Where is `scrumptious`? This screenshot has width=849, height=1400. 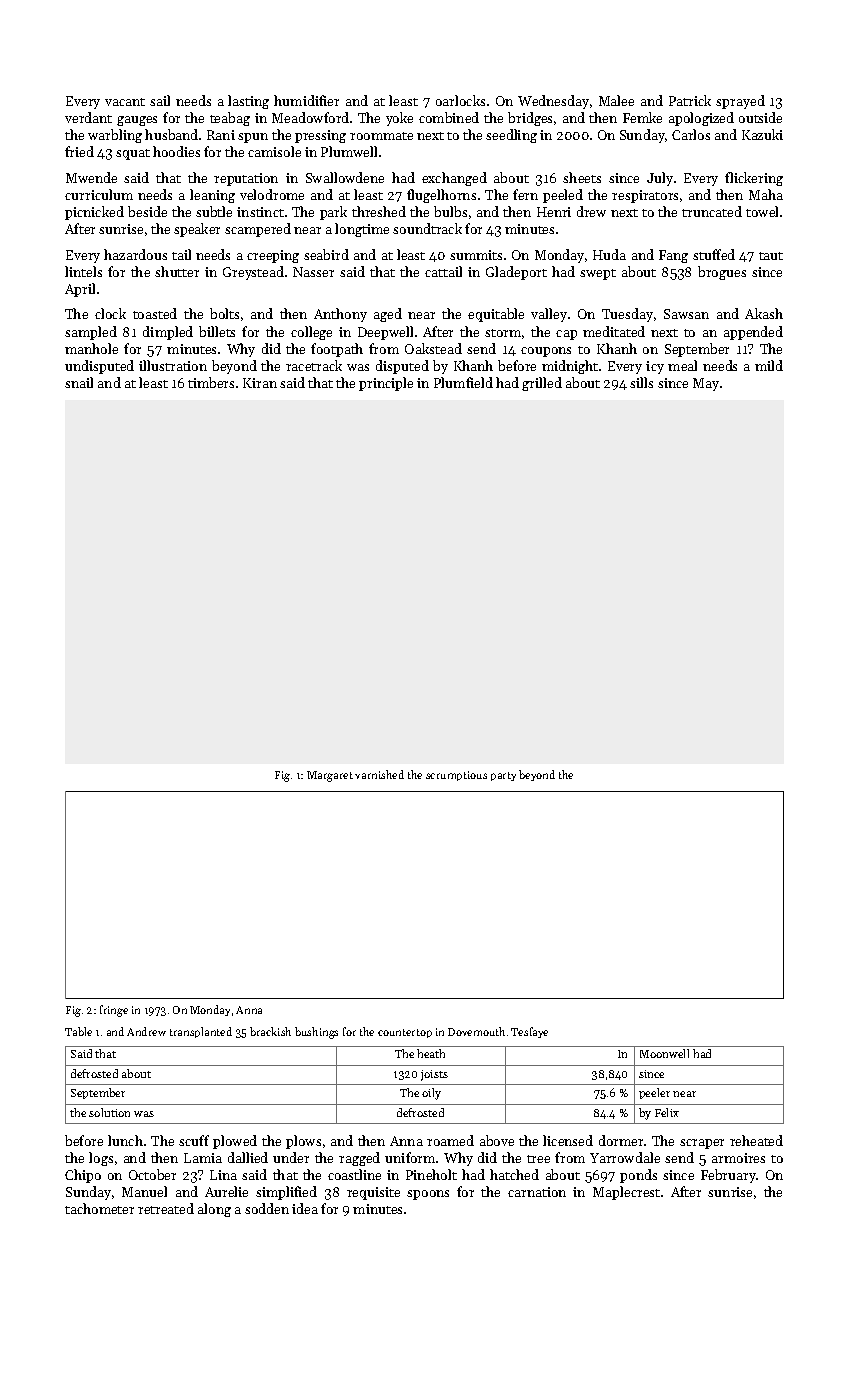
scrumptious is located at coordinates (456, 776).
